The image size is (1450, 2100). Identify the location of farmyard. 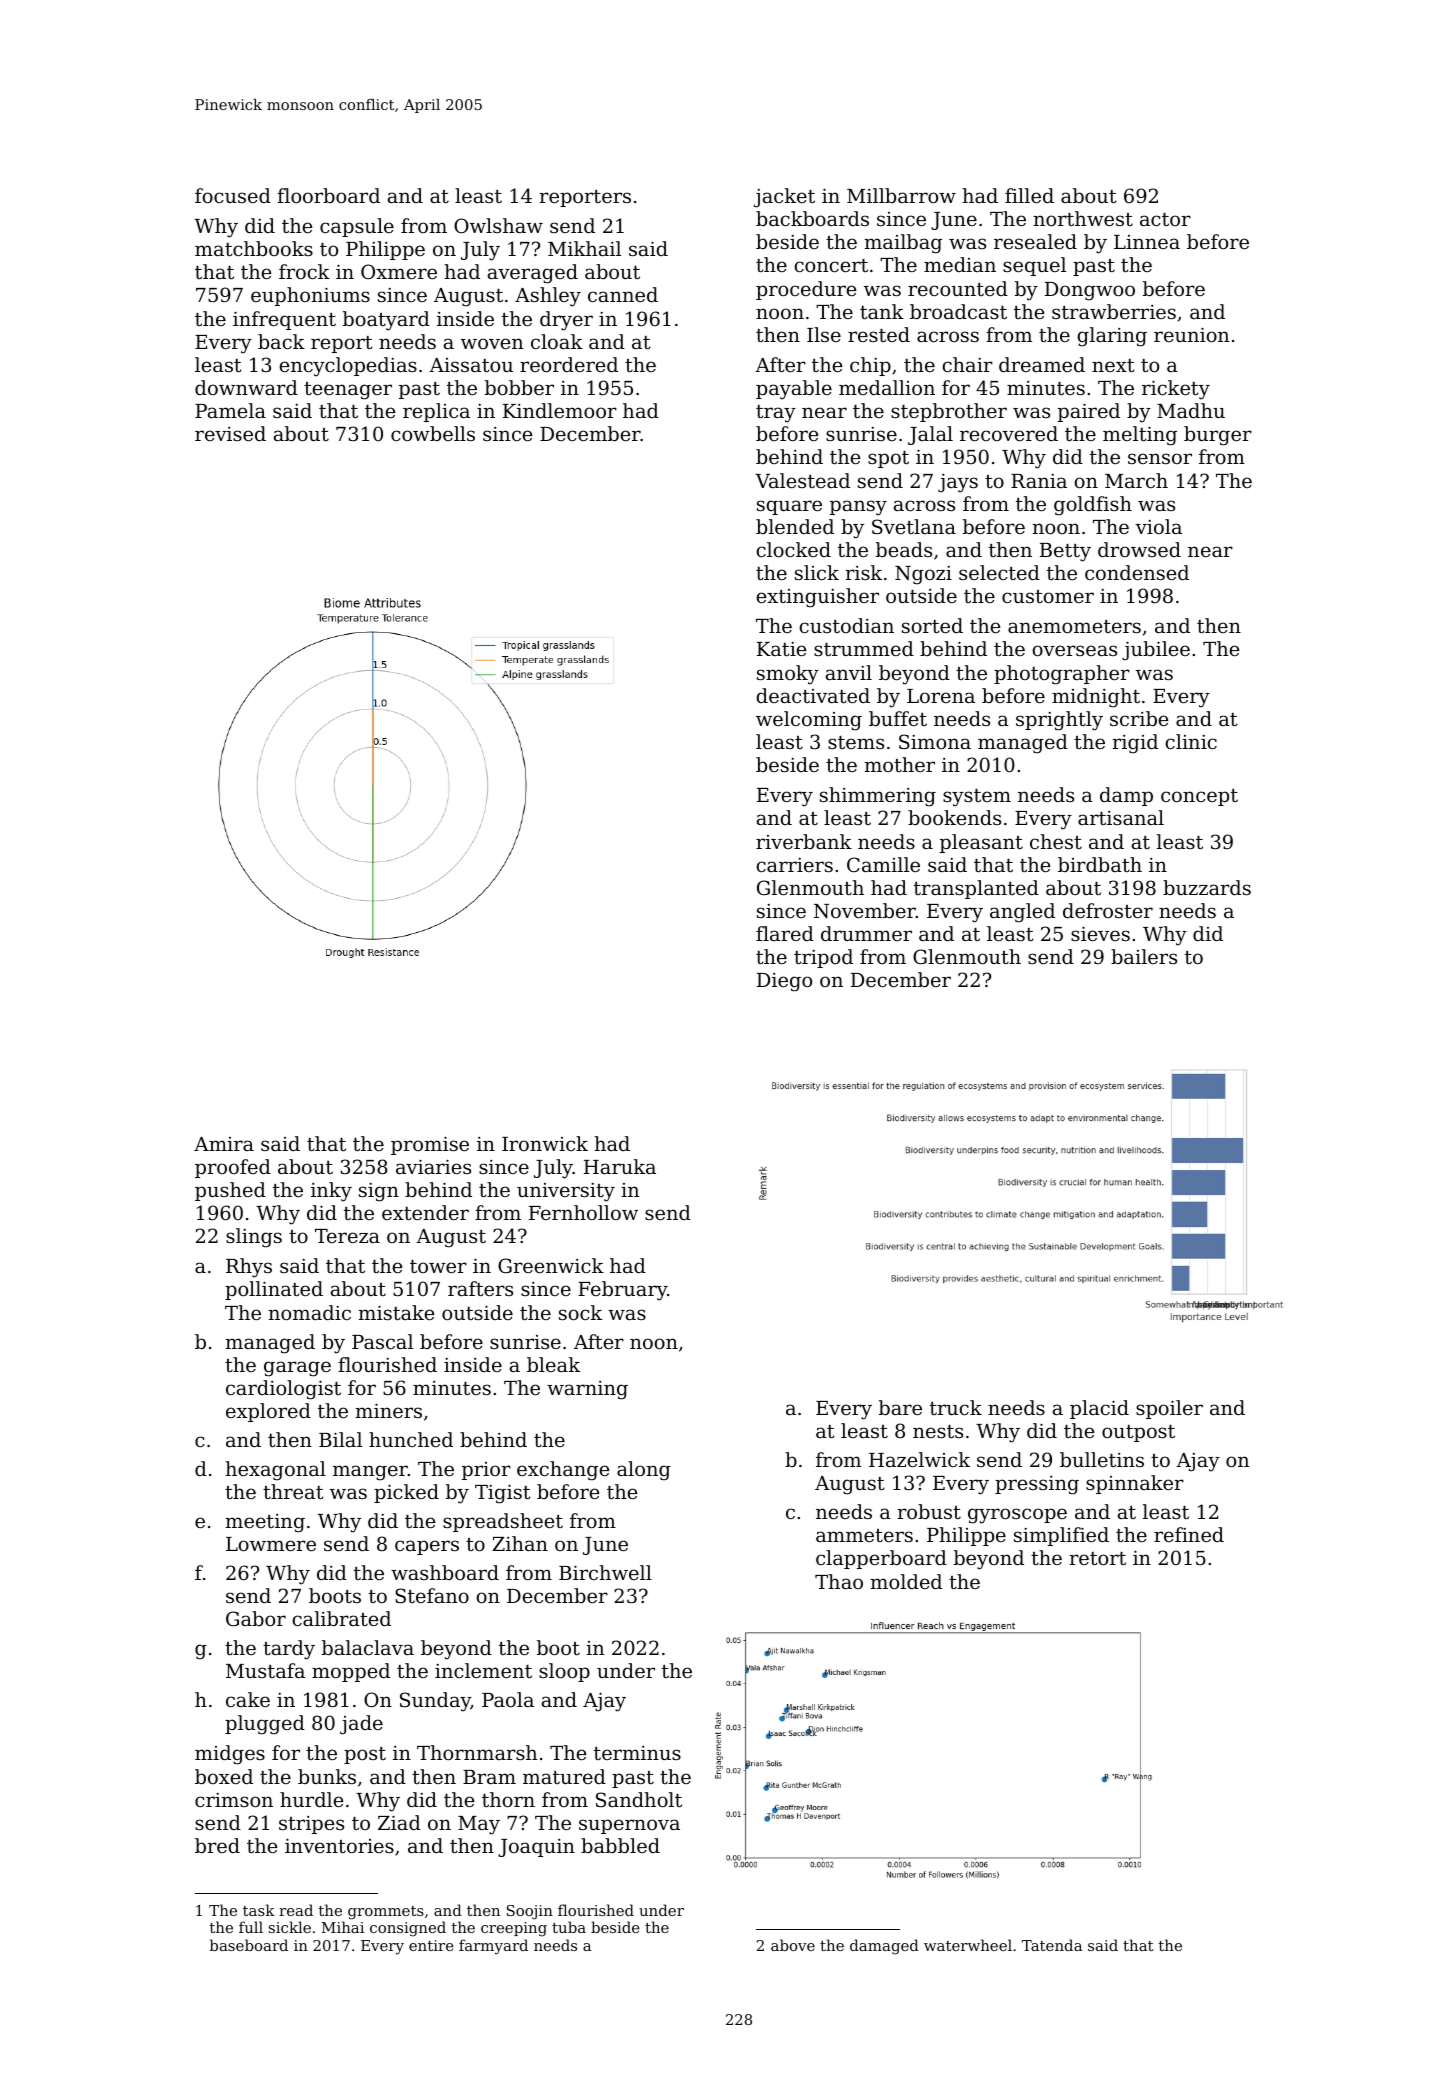
(493, 1947).
